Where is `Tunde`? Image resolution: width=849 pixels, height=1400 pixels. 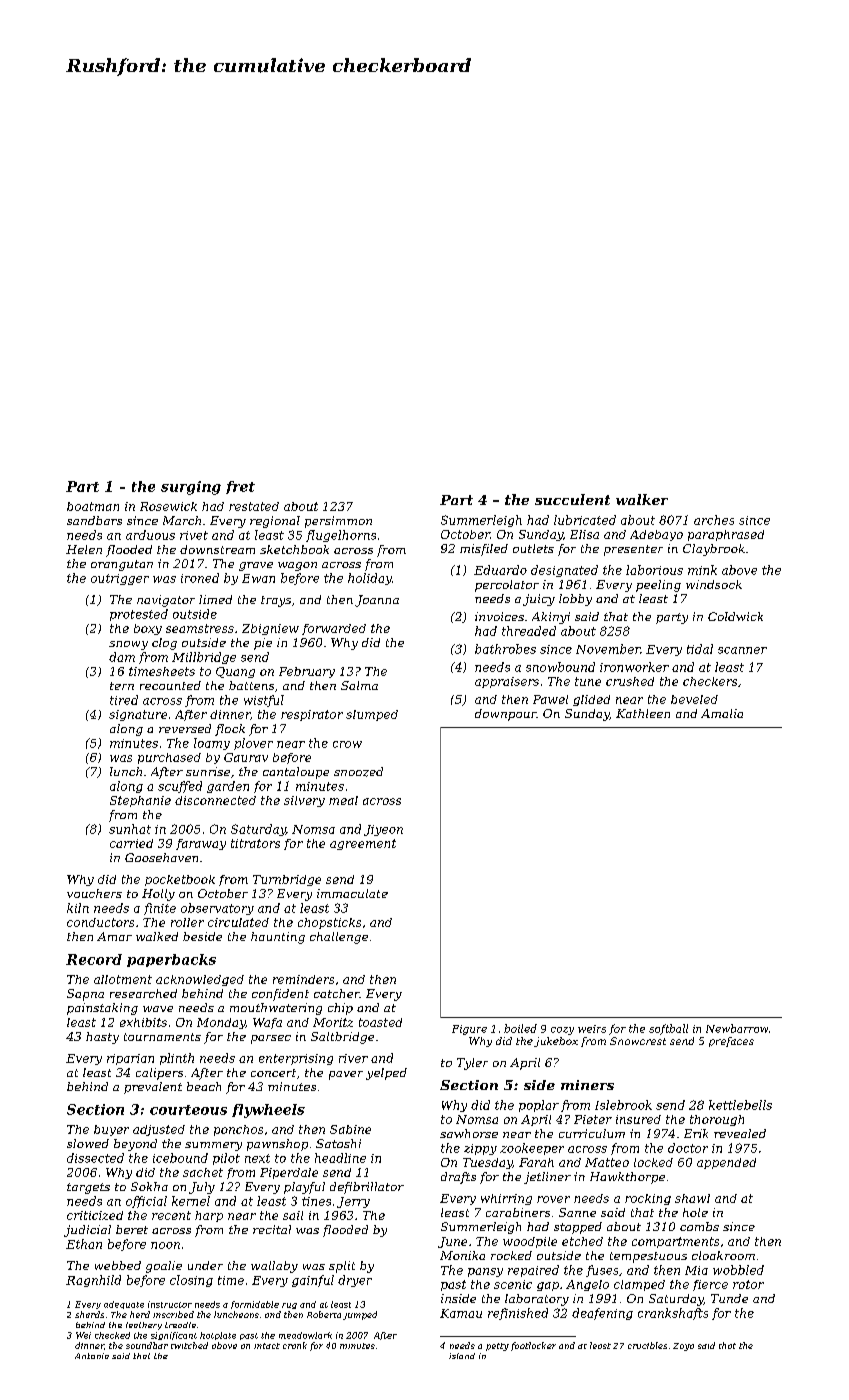 Tunde is located at coordinates (729, 1298).
